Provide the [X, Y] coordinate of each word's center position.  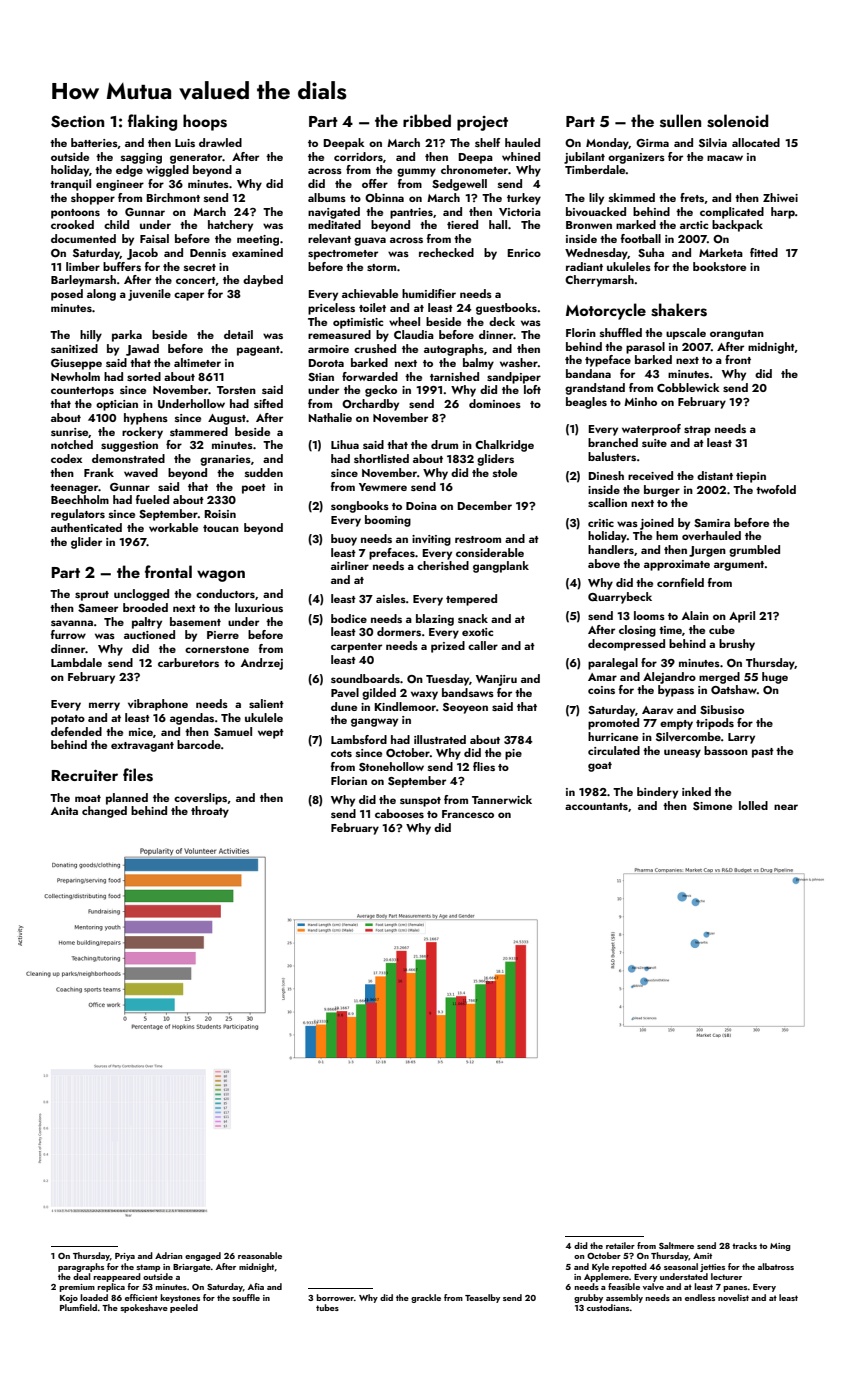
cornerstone [217, 649]
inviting [431, 540]
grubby [588, 1298]
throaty [210, 812]
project [482, 123]
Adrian [169, 1255]
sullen [680, 121]
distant [715, 475]
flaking [152, 122]
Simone [712, 806]
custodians [608, 1307]
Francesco [468, 814]
